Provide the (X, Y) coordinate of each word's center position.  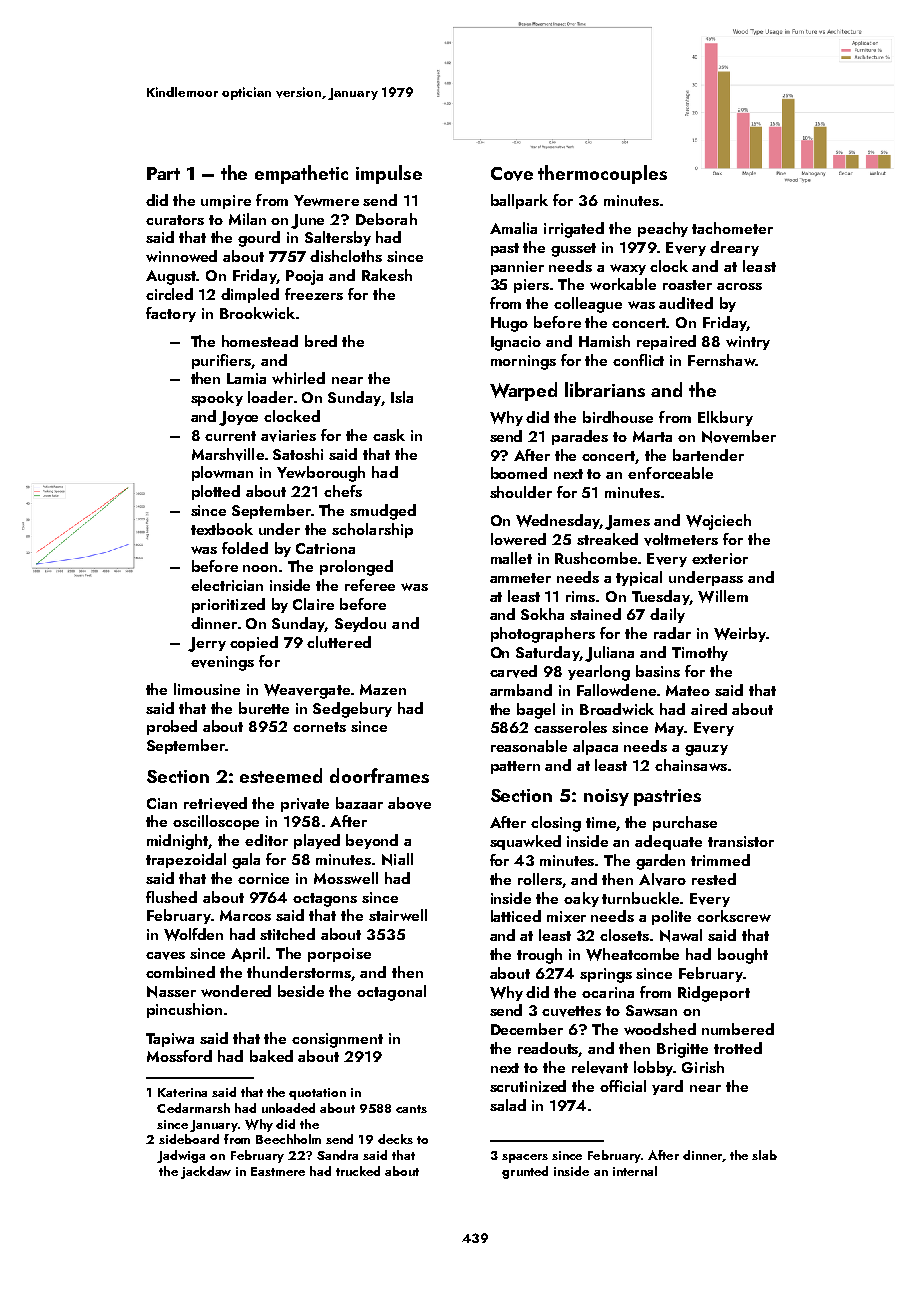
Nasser (171, 992)
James (627, 522)
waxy (628, 269)
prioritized (228, 605)
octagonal (391, 993)
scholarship (372, 530)
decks (395, 1139)
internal (635, 1171)
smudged (383, 512)
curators (175, 220)
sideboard (189, 1139)
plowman (222, 473)
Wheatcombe (632, 954)
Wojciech (718, 522)
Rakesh (387, 275)
